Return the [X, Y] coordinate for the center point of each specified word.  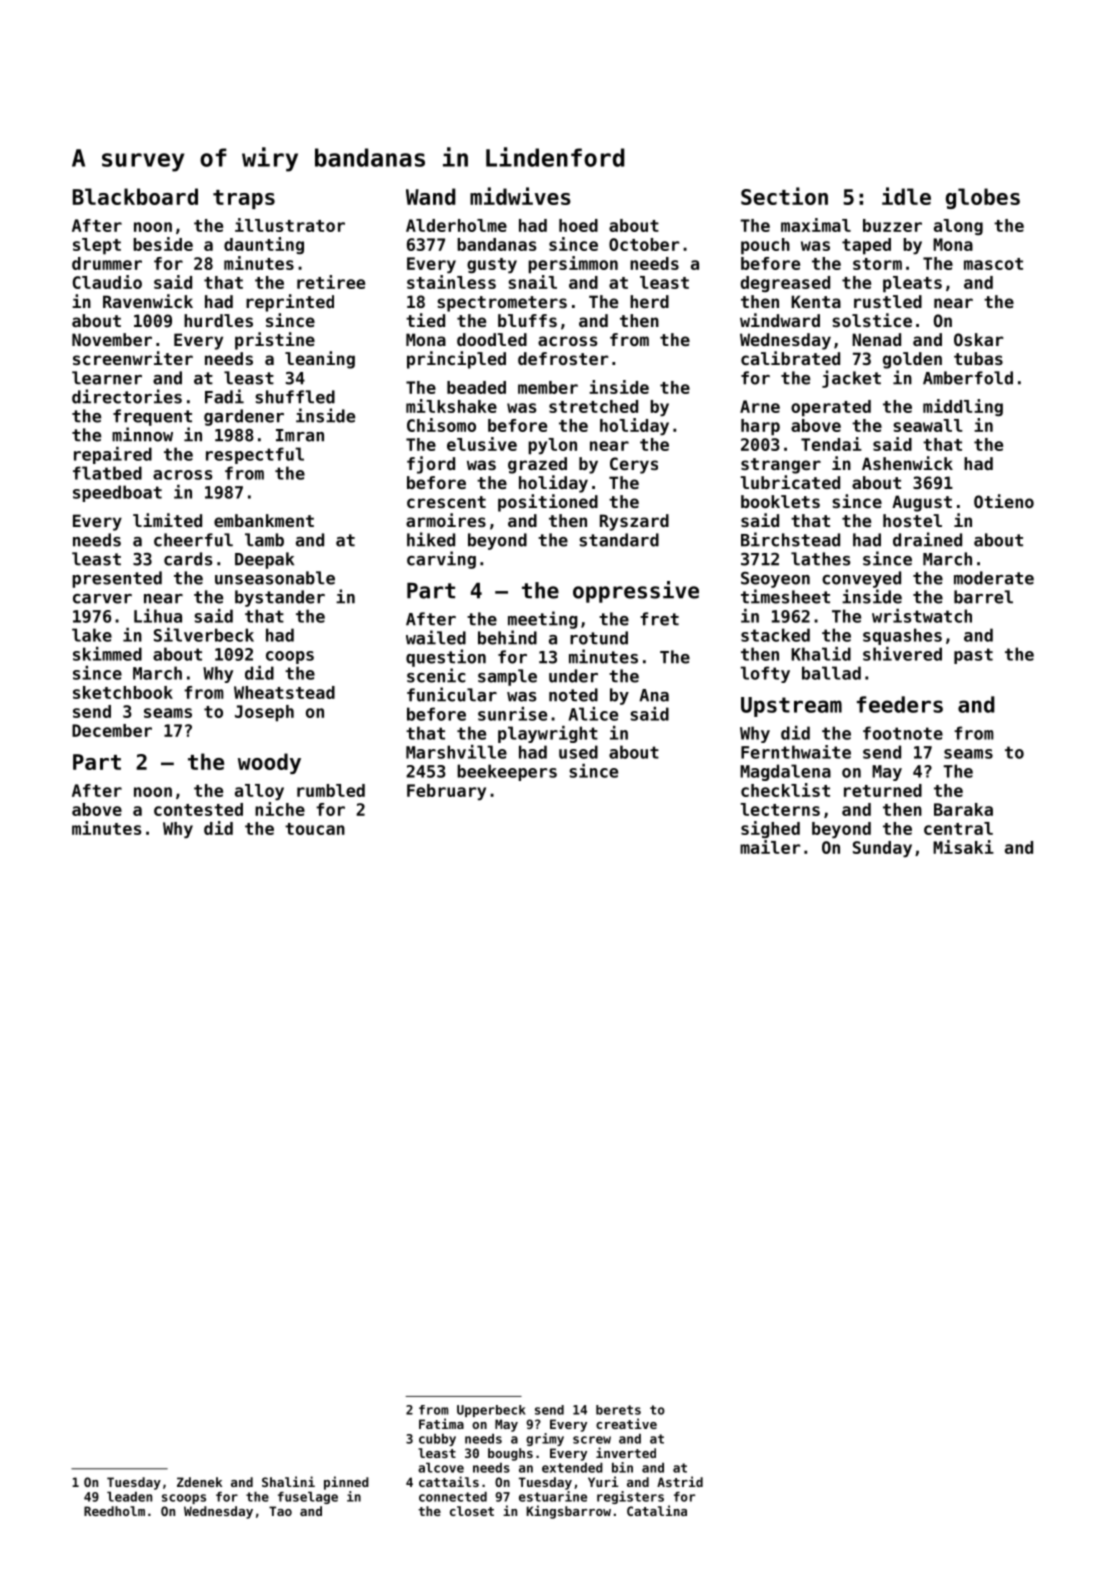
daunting [264, 245]
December [112, 730]
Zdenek [199, 1482]
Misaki [963, 847]
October [644, 244]
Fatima [441, 1423]
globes [983, 198]
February [446, 792]
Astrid [680, 1481]
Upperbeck [491, 1411]
